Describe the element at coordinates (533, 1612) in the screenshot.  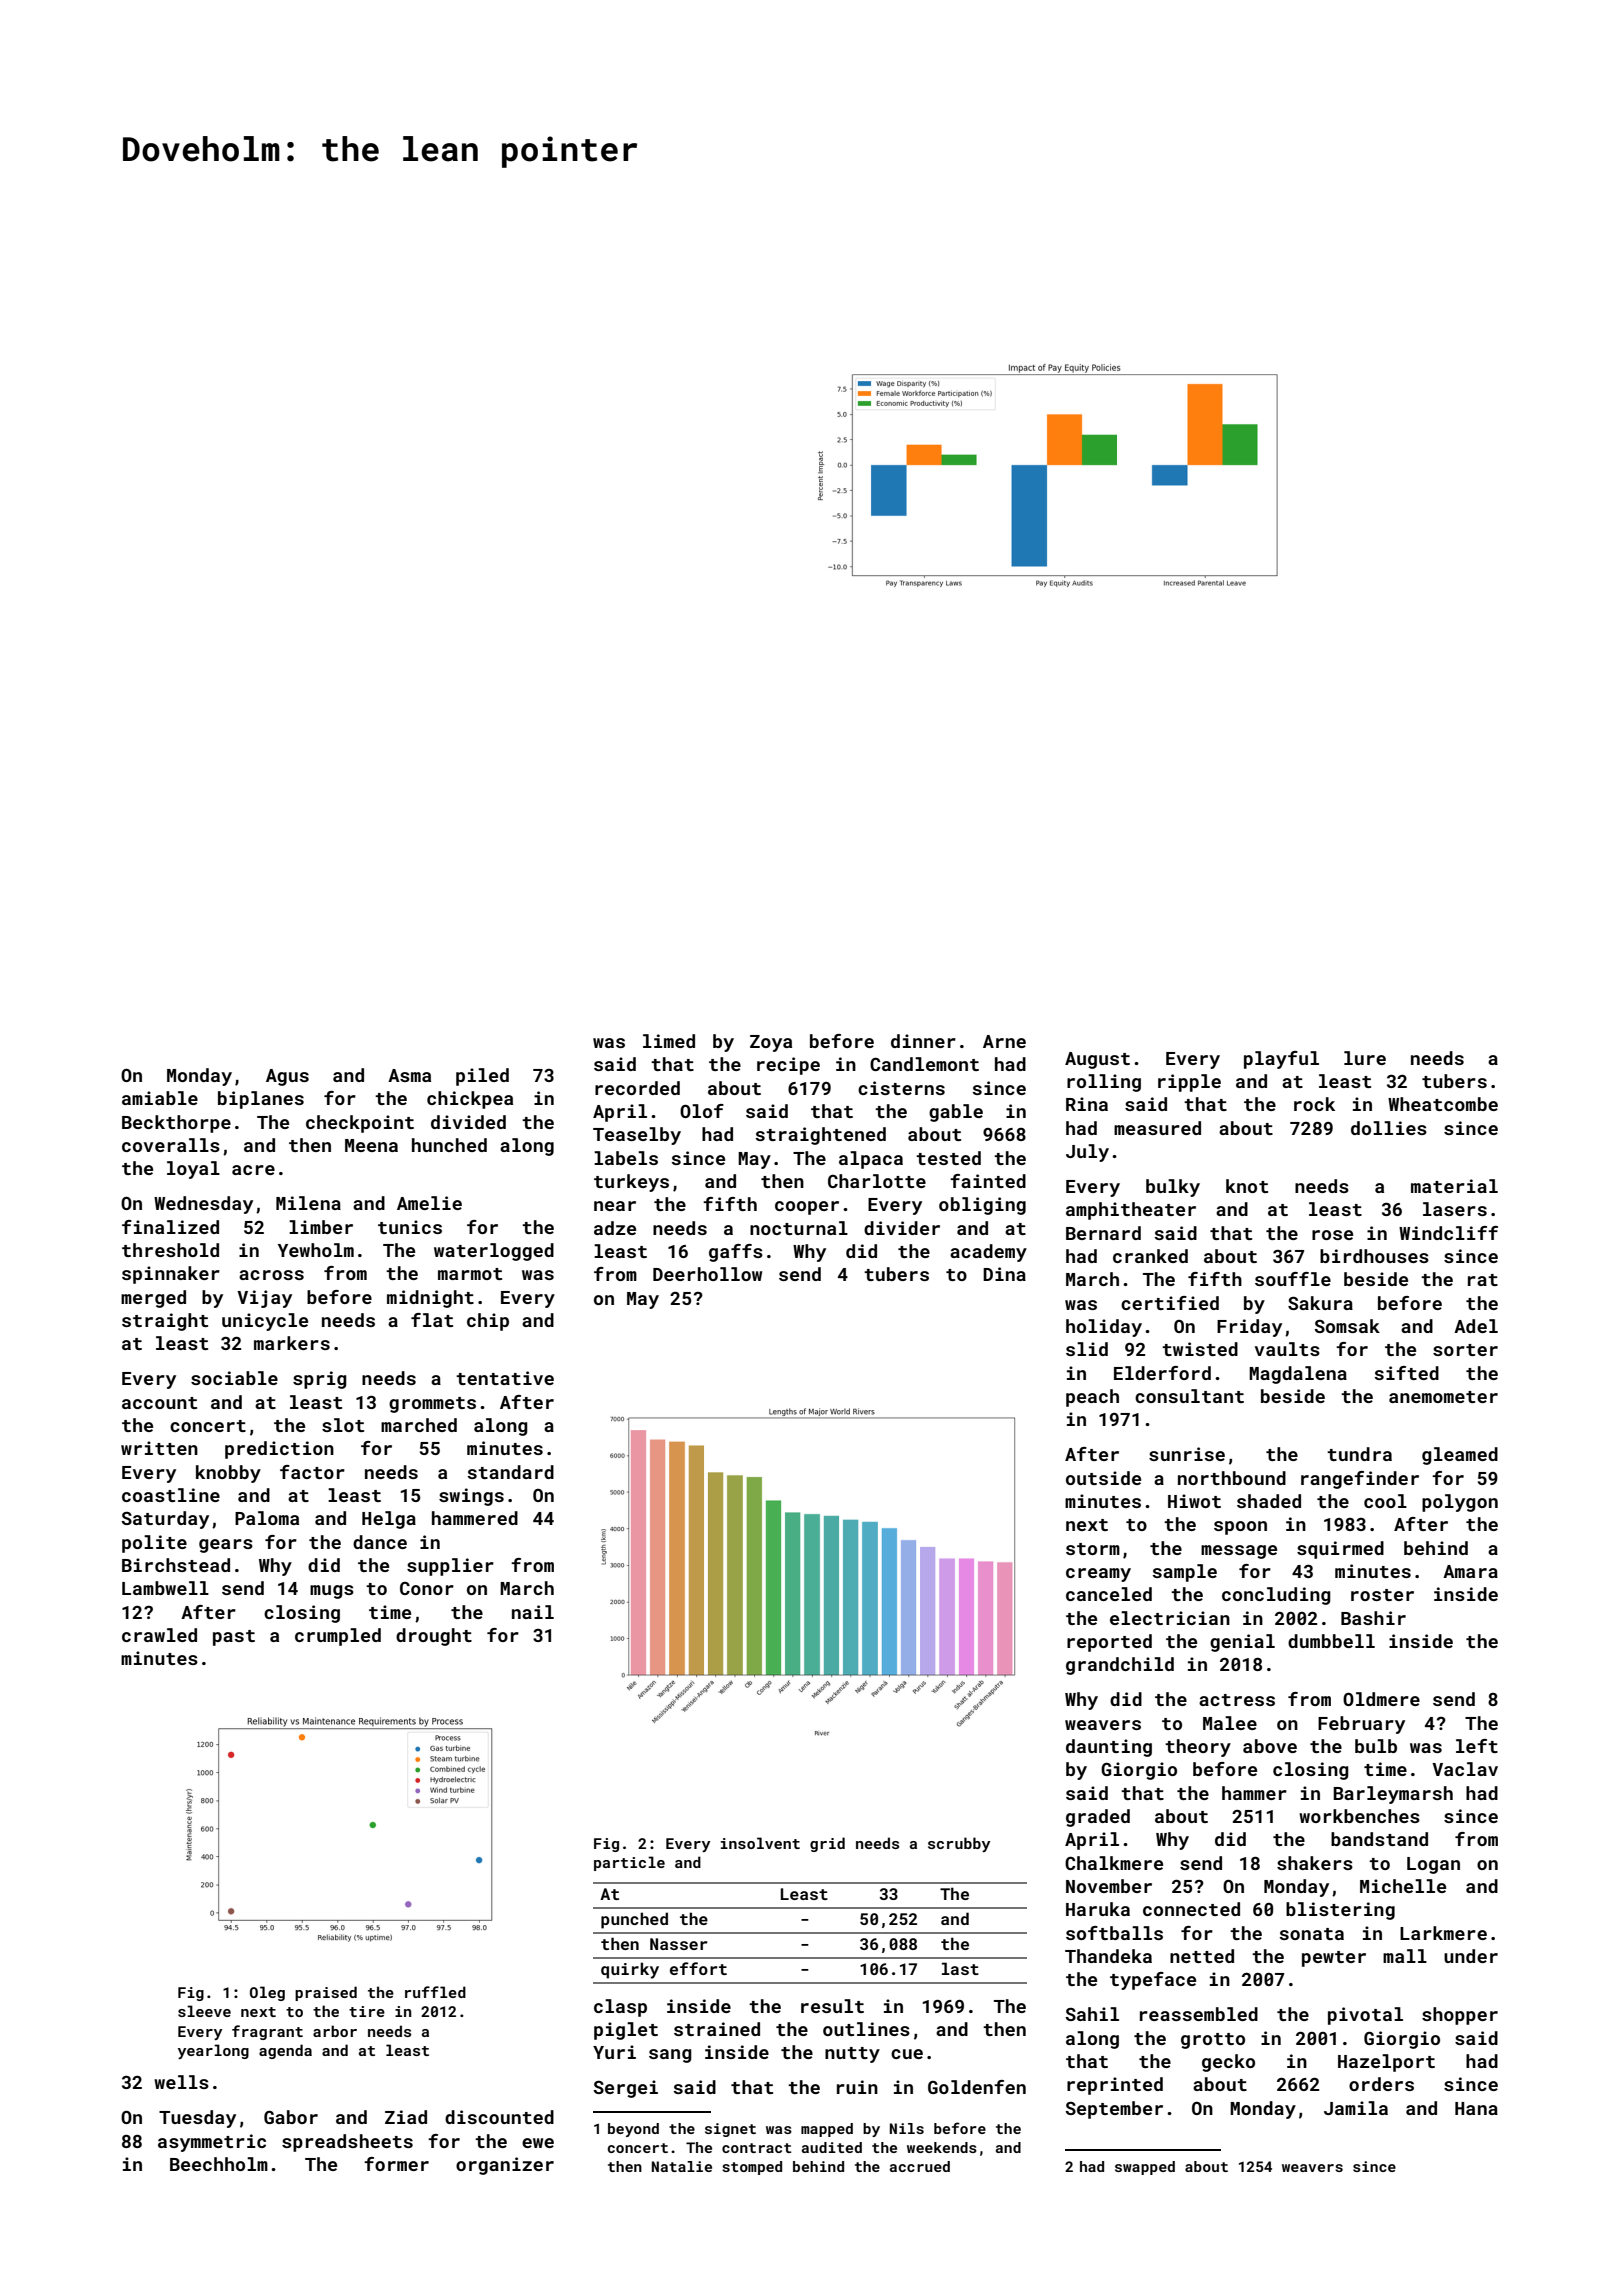
I see `nail` at that location.
